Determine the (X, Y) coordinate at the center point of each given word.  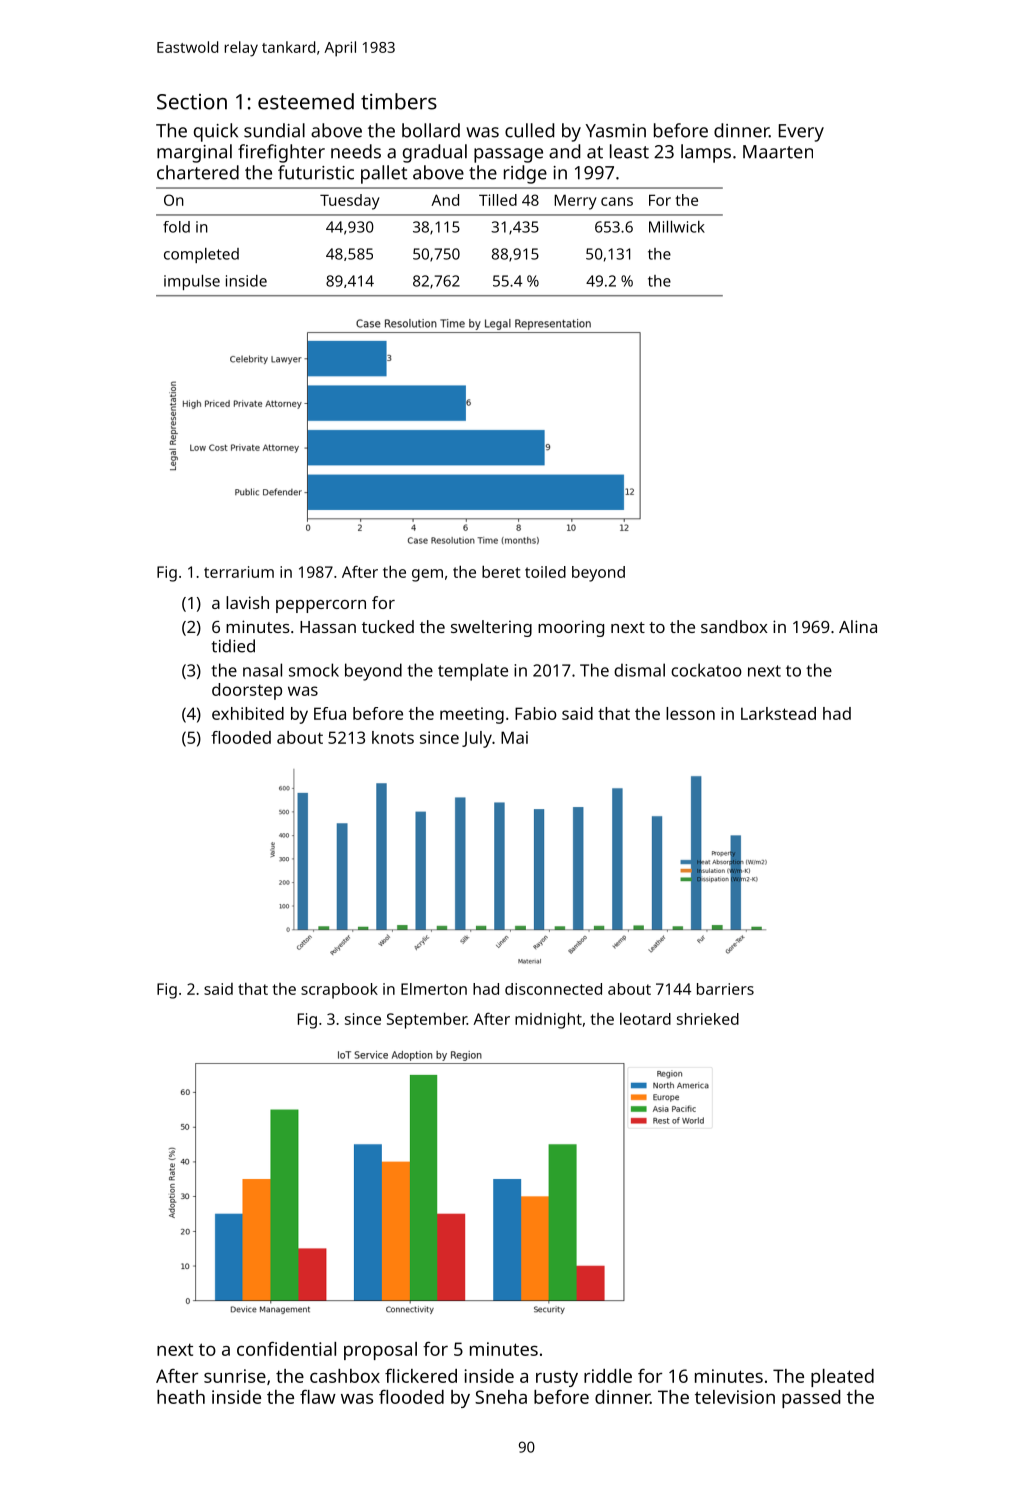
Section (192, 102)
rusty (557, 1379)
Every (801, 133)
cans (617, 201)
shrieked (708, 1019)
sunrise (235, 1376)
